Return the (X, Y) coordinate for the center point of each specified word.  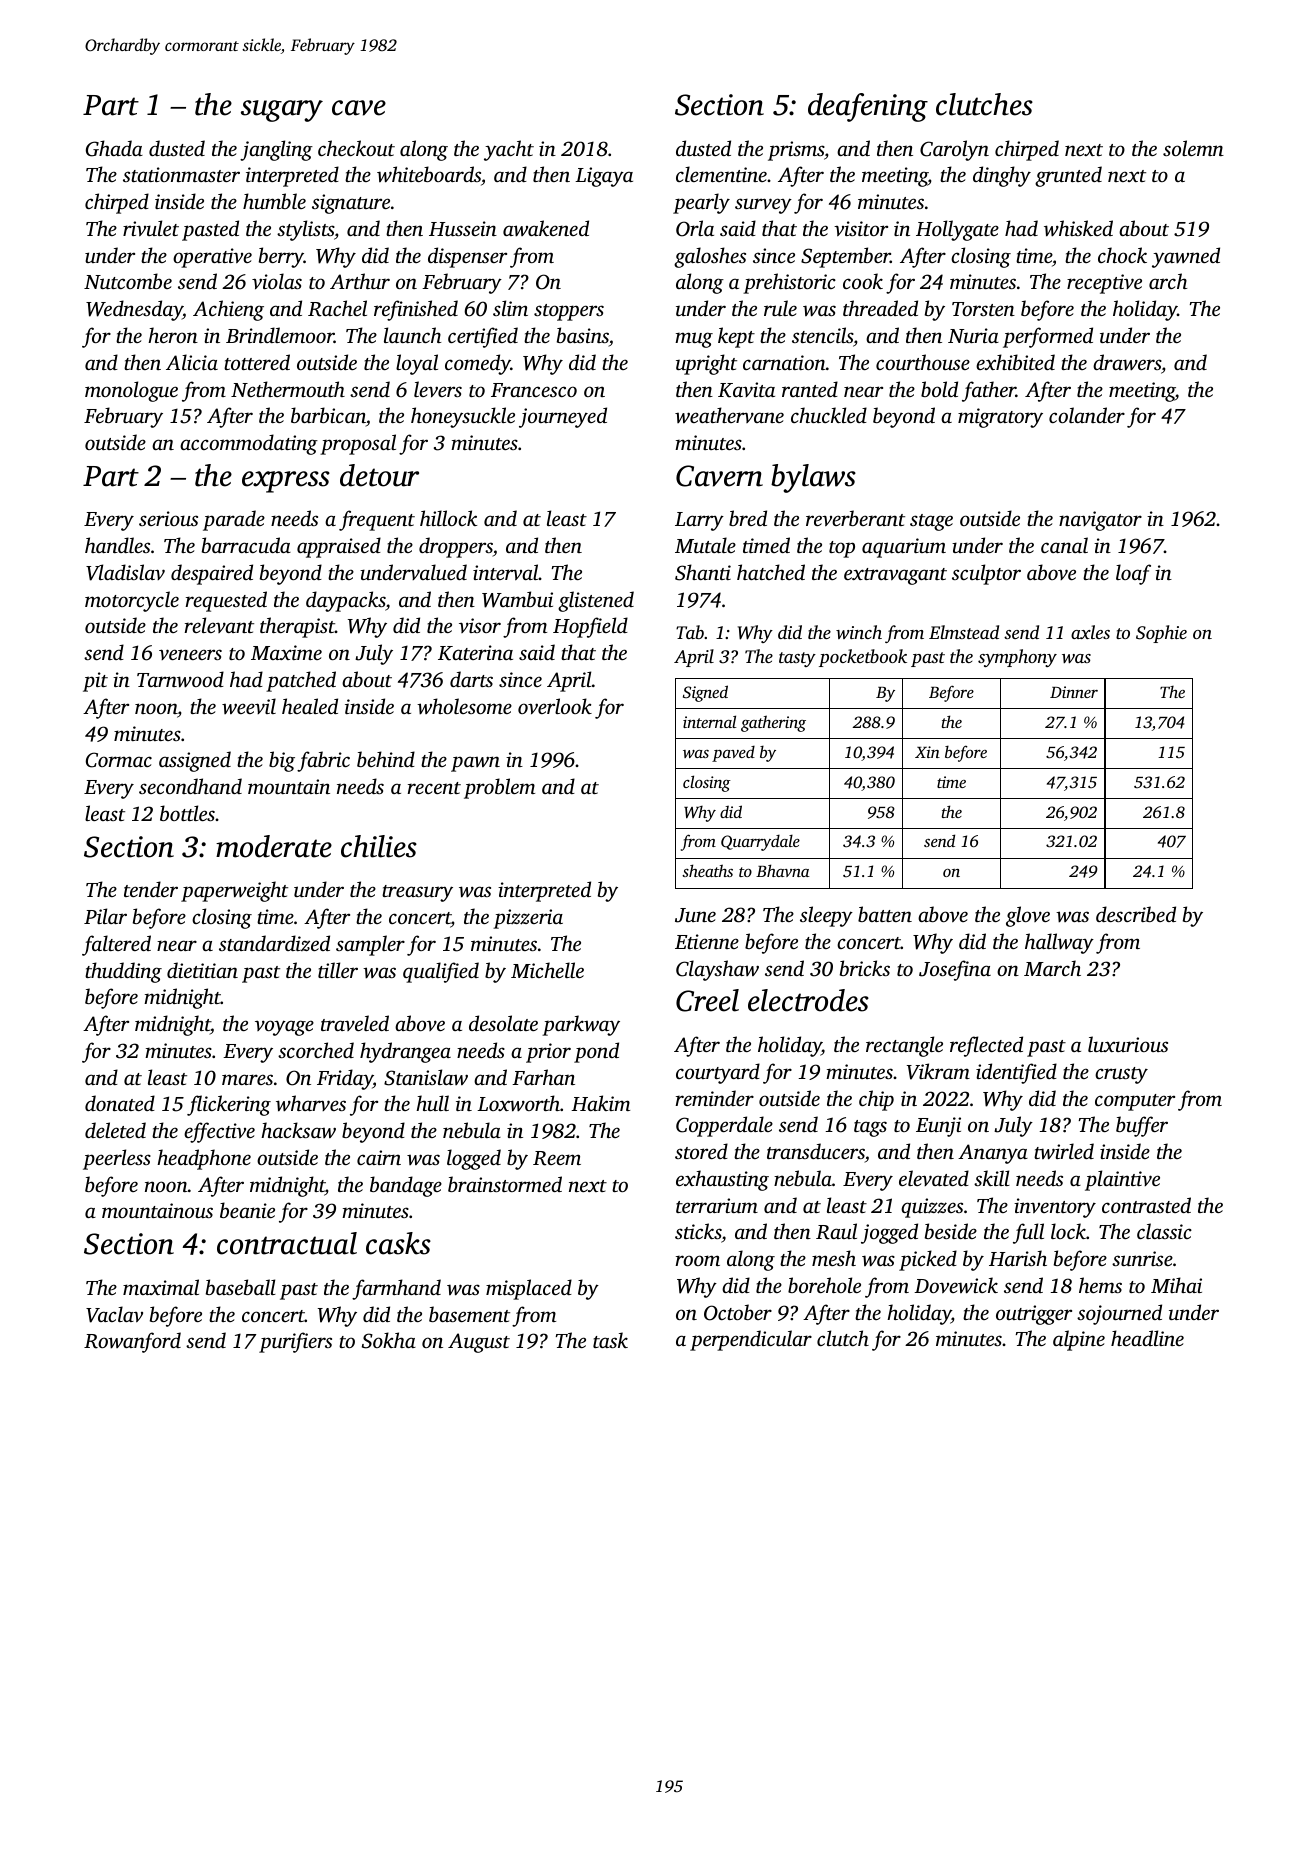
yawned (1186, 257)
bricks (865, 968)
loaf (1133, 574)
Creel (707, 1000)
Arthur (360, 281)
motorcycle (132, 601)
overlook (555, 706)
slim (510, 308)
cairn (379, 1157)
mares (247, 1079)
